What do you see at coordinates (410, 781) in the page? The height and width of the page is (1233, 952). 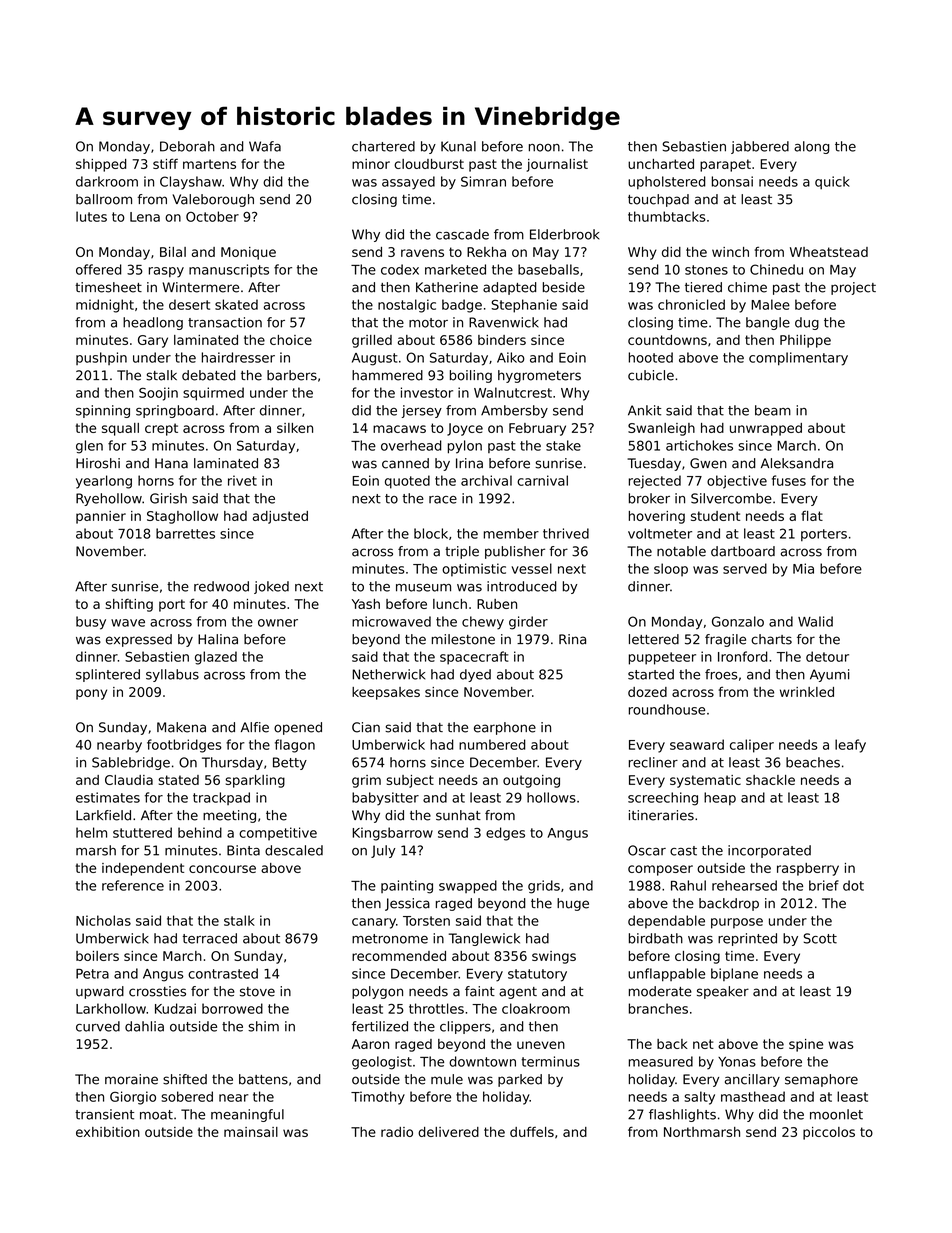 I see `subject` at bounding box center [410, 781].
